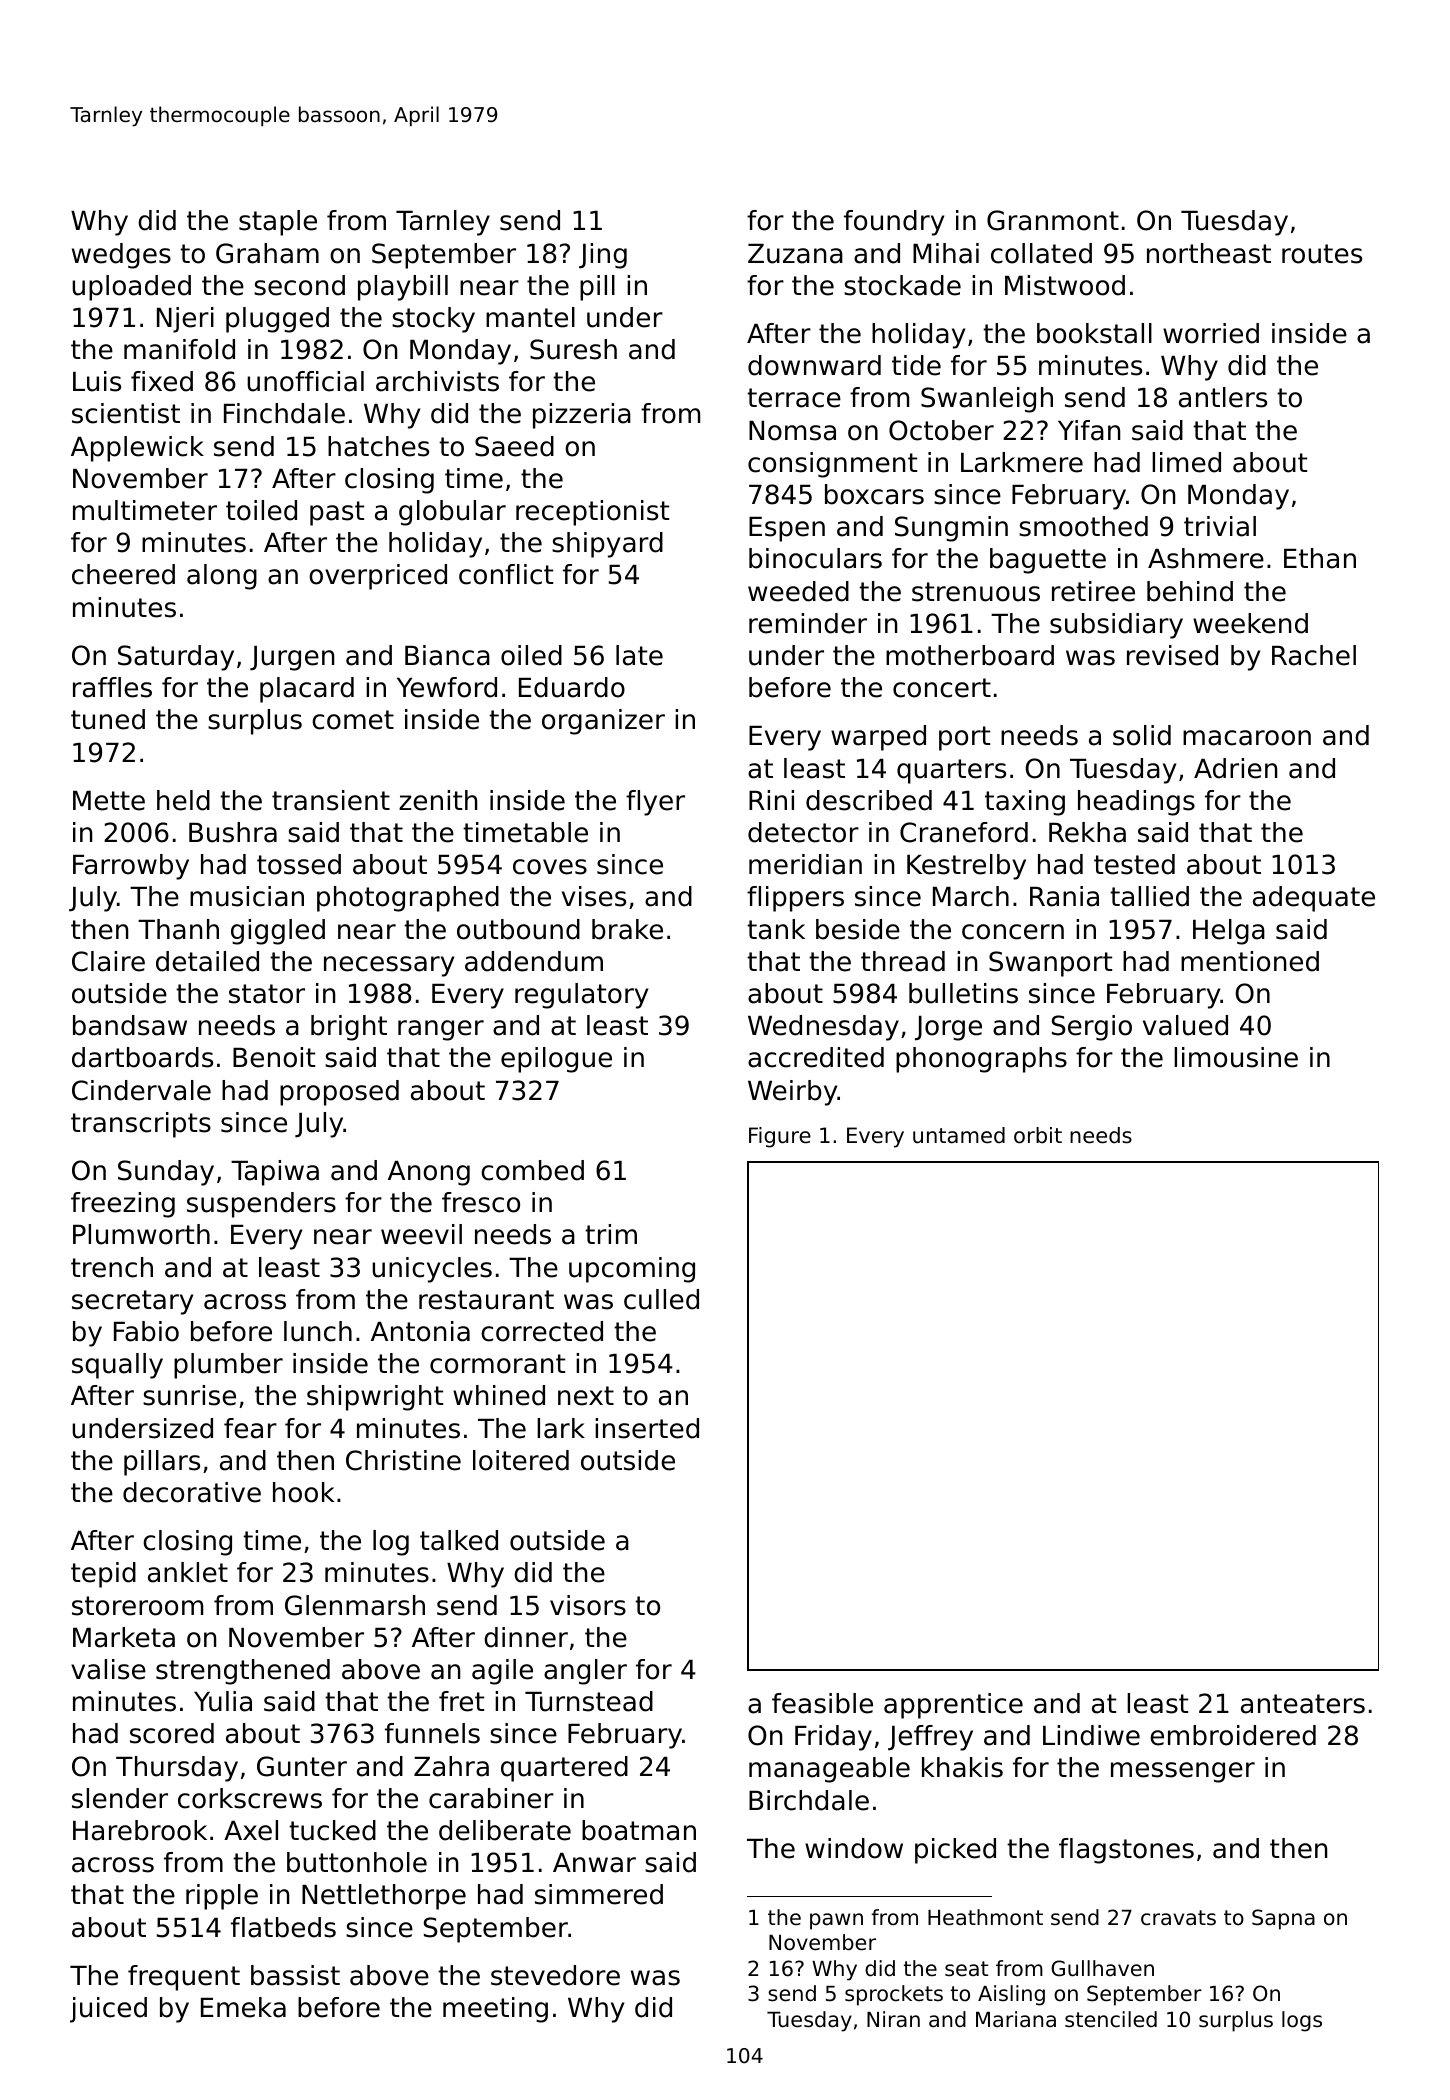  Describe the element at coordinates (966, 867) in the image. I see `Kestrelby` at that location.
